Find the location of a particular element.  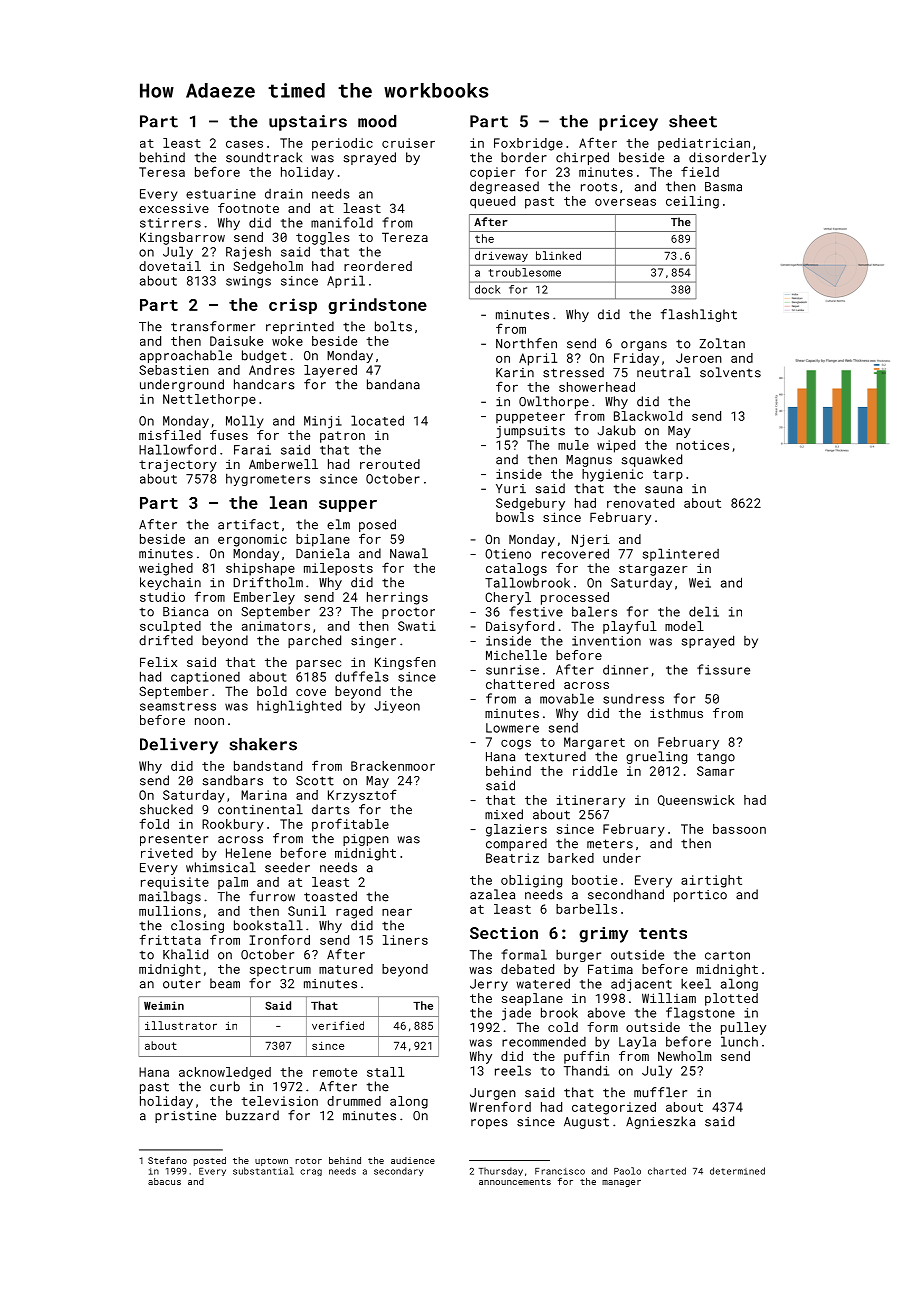

copier is located at coordinates (492, 173).
